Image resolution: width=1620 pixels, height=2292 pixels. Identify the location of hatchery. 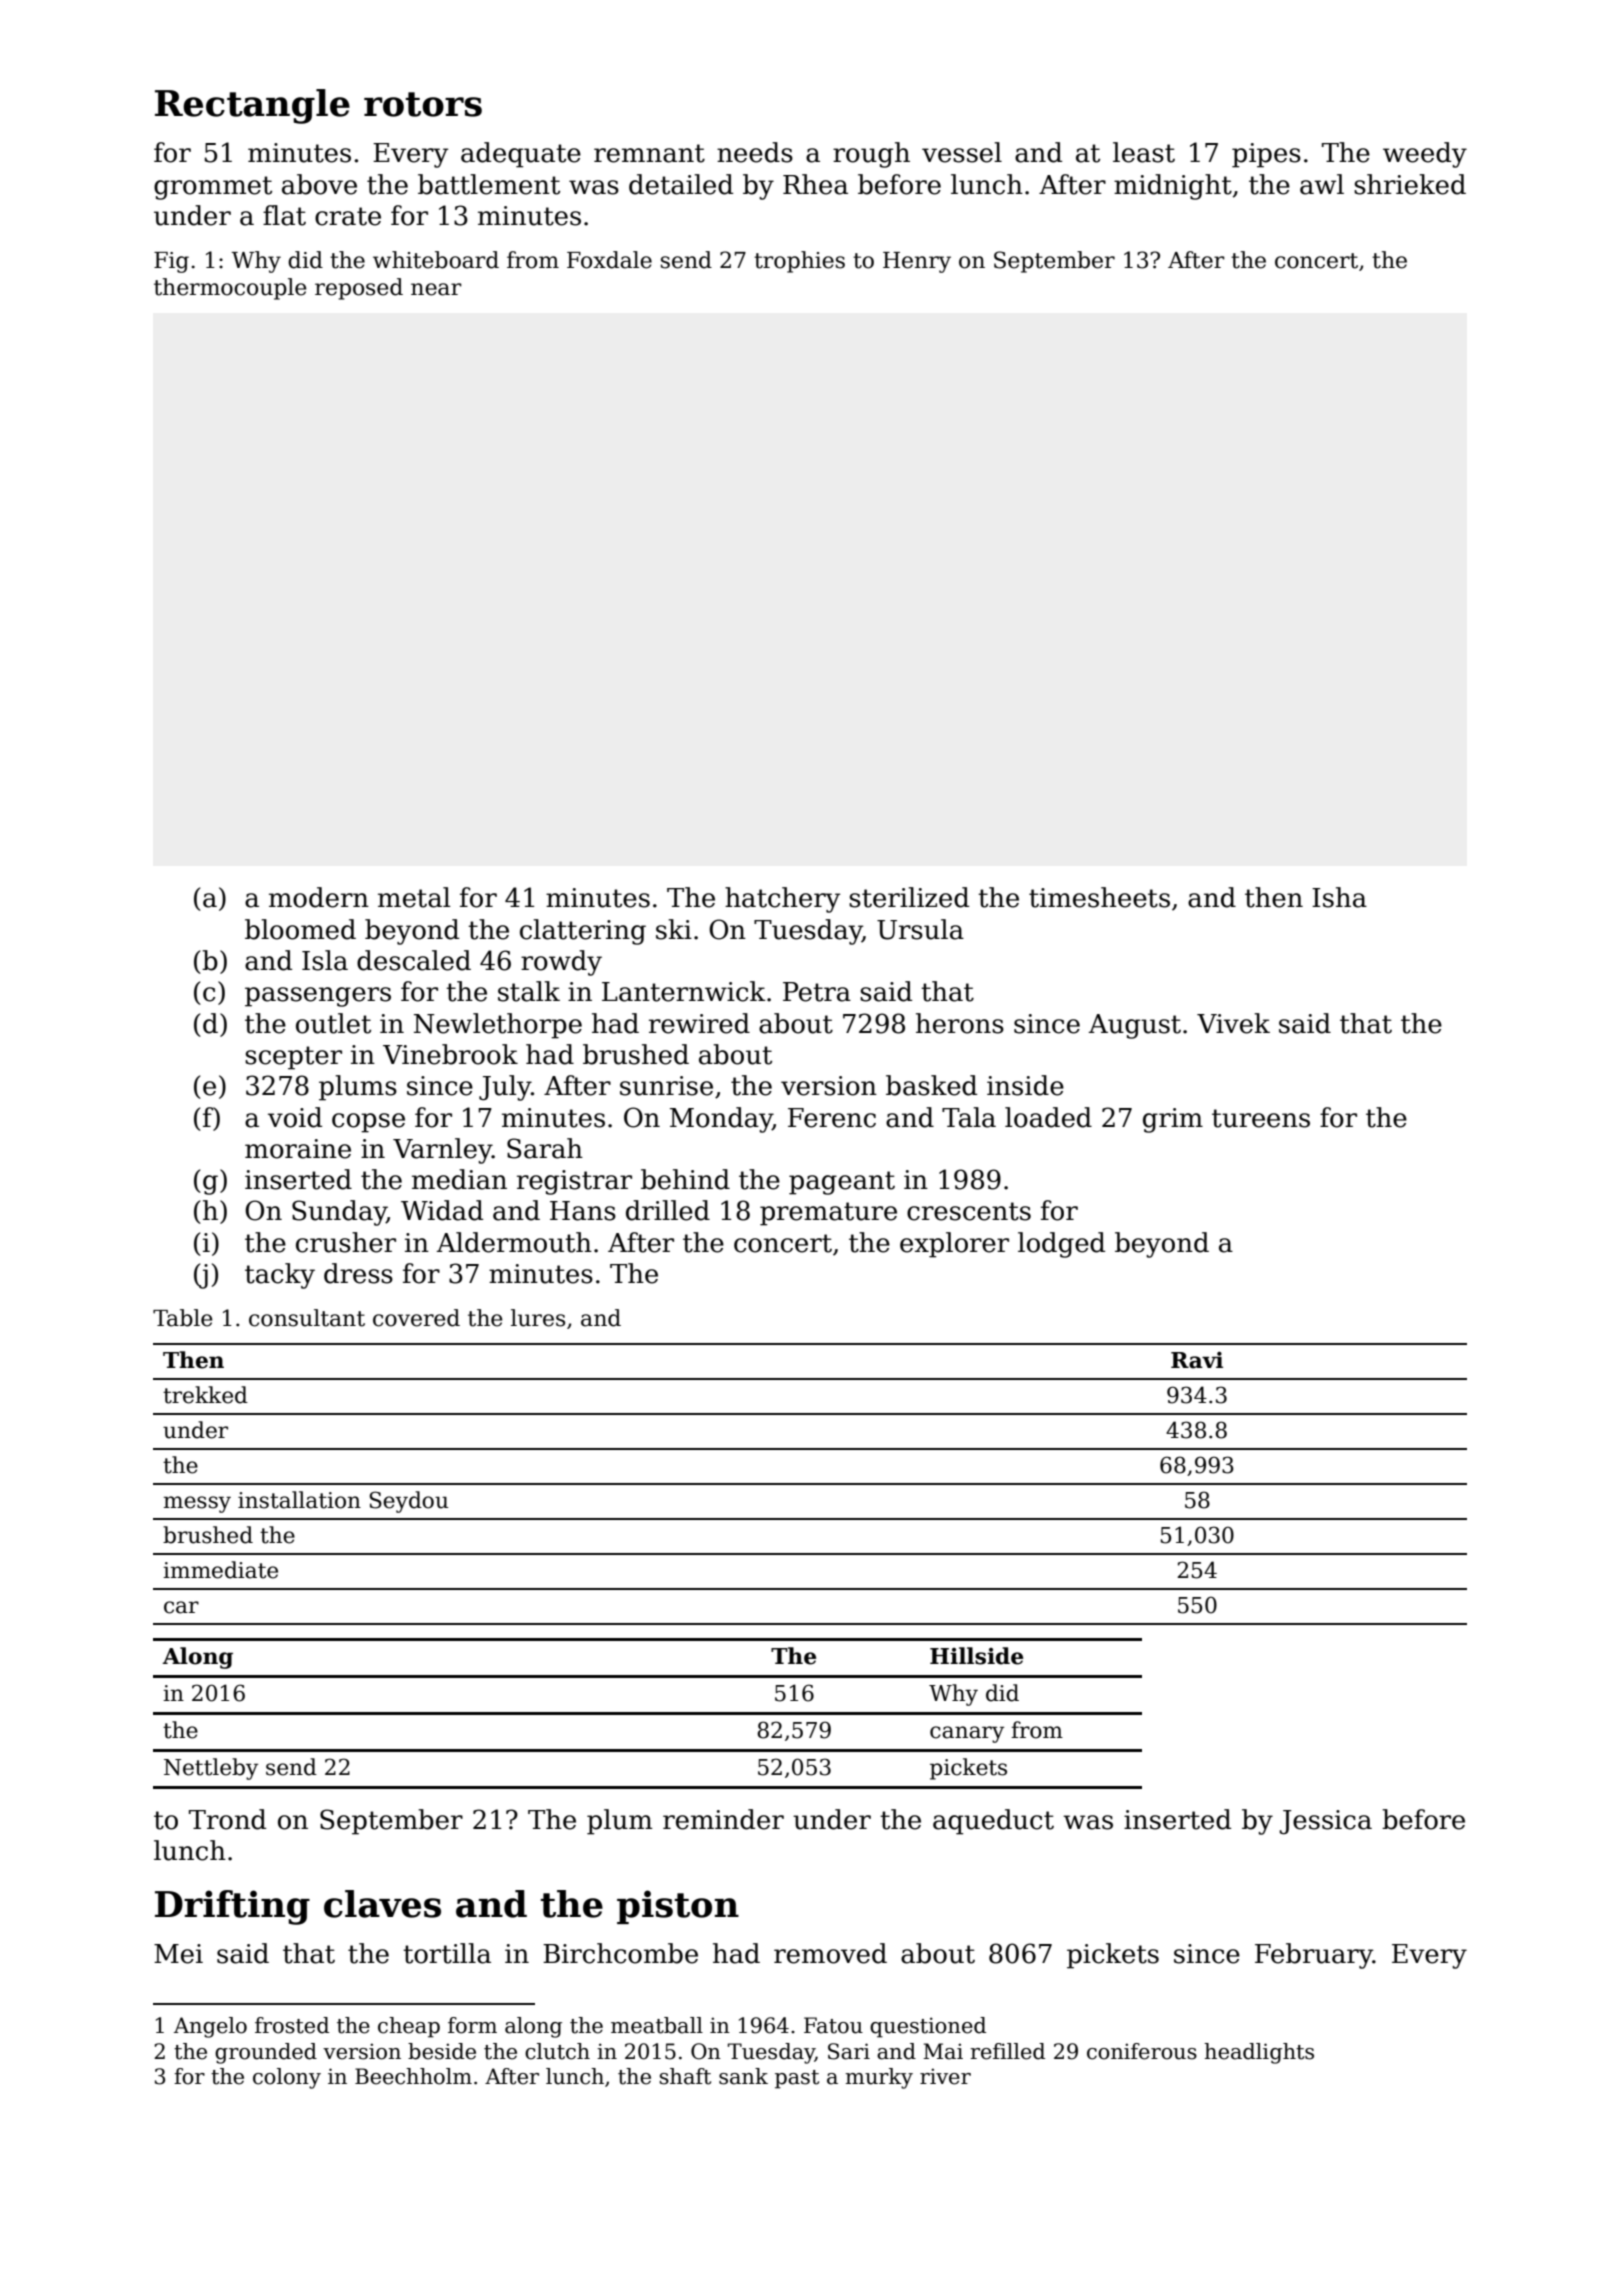
(783, 900).
